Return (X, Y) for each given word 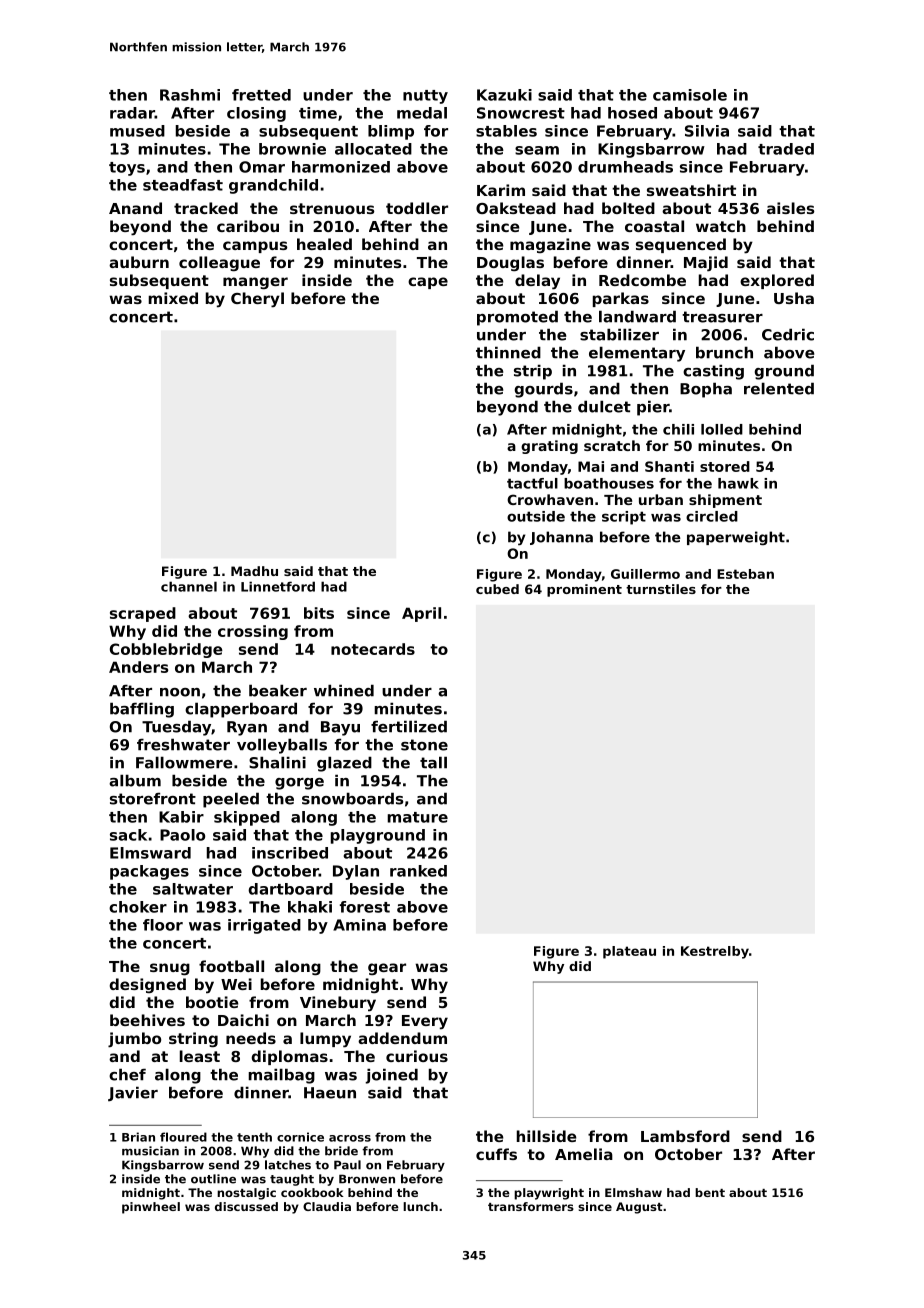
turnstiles (661, 589)
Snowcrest (521, 113)
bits (319, 613)
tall (433, 762)
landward (637, 316)
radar (132, 113)
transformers (531, 1206)
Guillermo (645, 574)
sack (128, 835)
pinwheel (151, 1208)
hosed (632, 113)
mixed (173, 298)
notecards (373, 649)
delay (537, 282)
